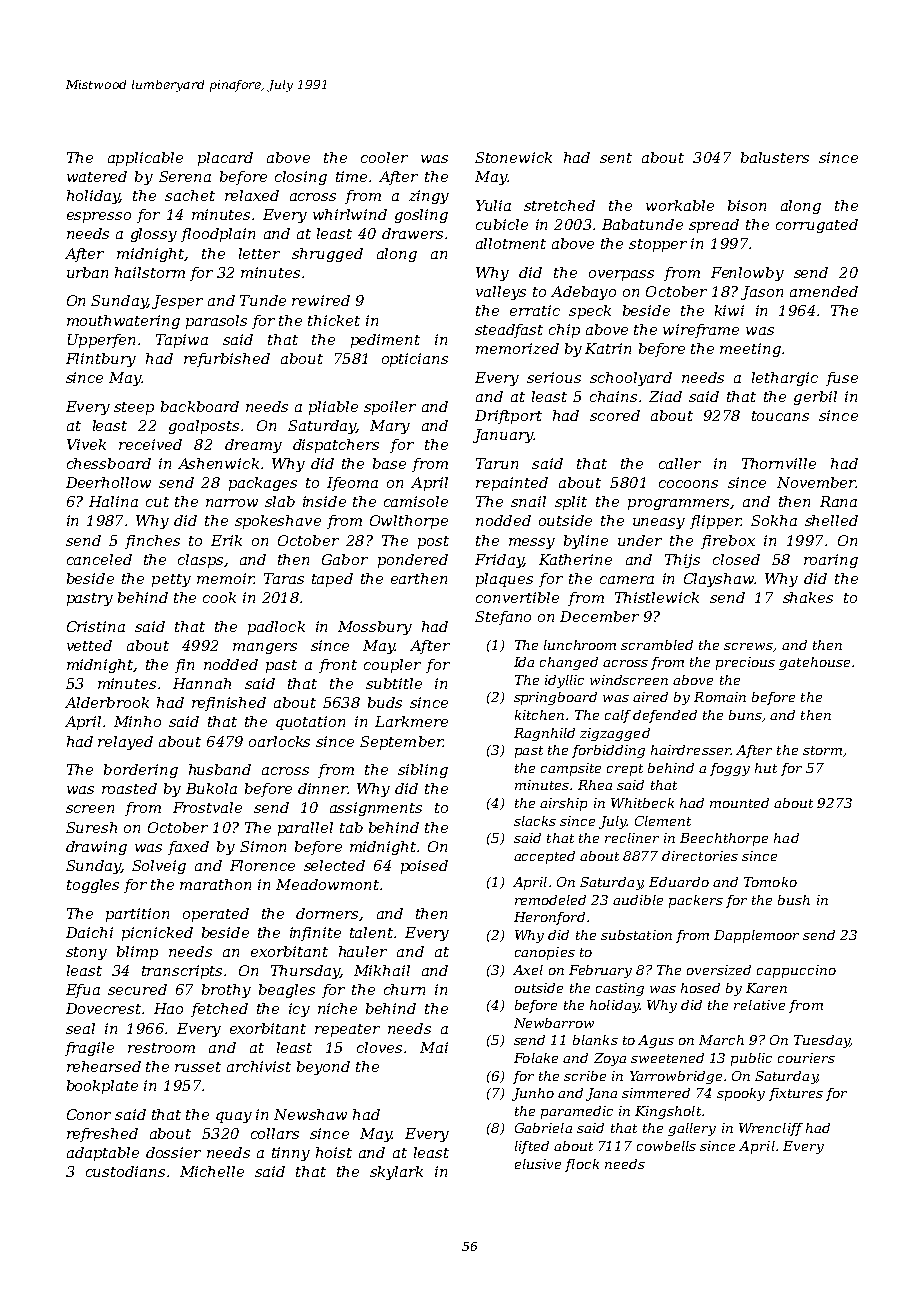 The image size is (924, 1314). What do you see at coordinates (96, 626) in the document?
I see `Cristina` at bounding box center [96, 626].
